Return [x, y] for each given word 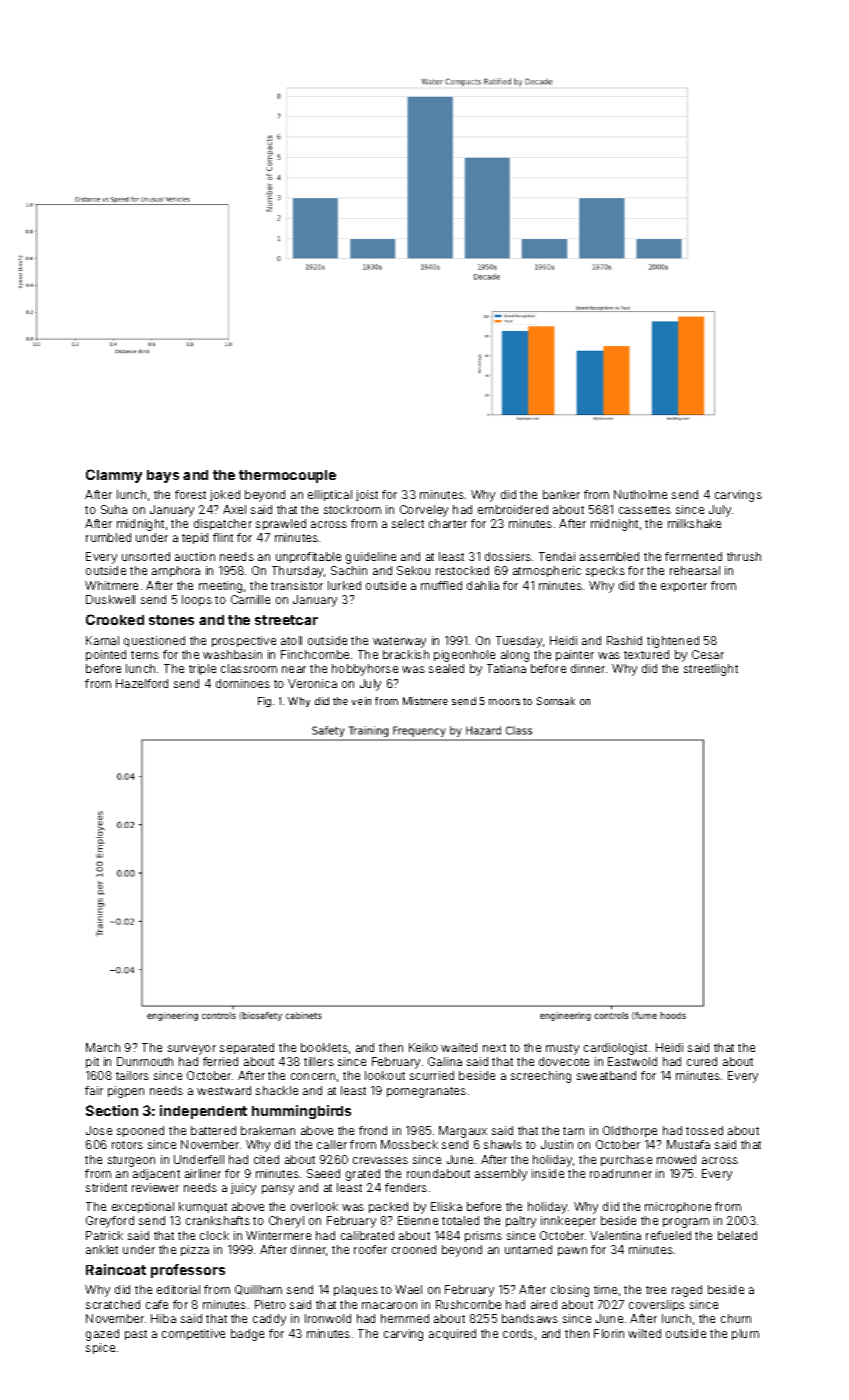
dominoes [243, 683]
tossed [704, 1130]
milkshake [694, 523]
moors [504, 702]
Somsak [556, 701]
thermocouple [287, 476]
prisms [483, 1236]
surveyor [192, 1050]
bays [163, 476]
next [494, 1048]
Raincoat [116, 1269]
